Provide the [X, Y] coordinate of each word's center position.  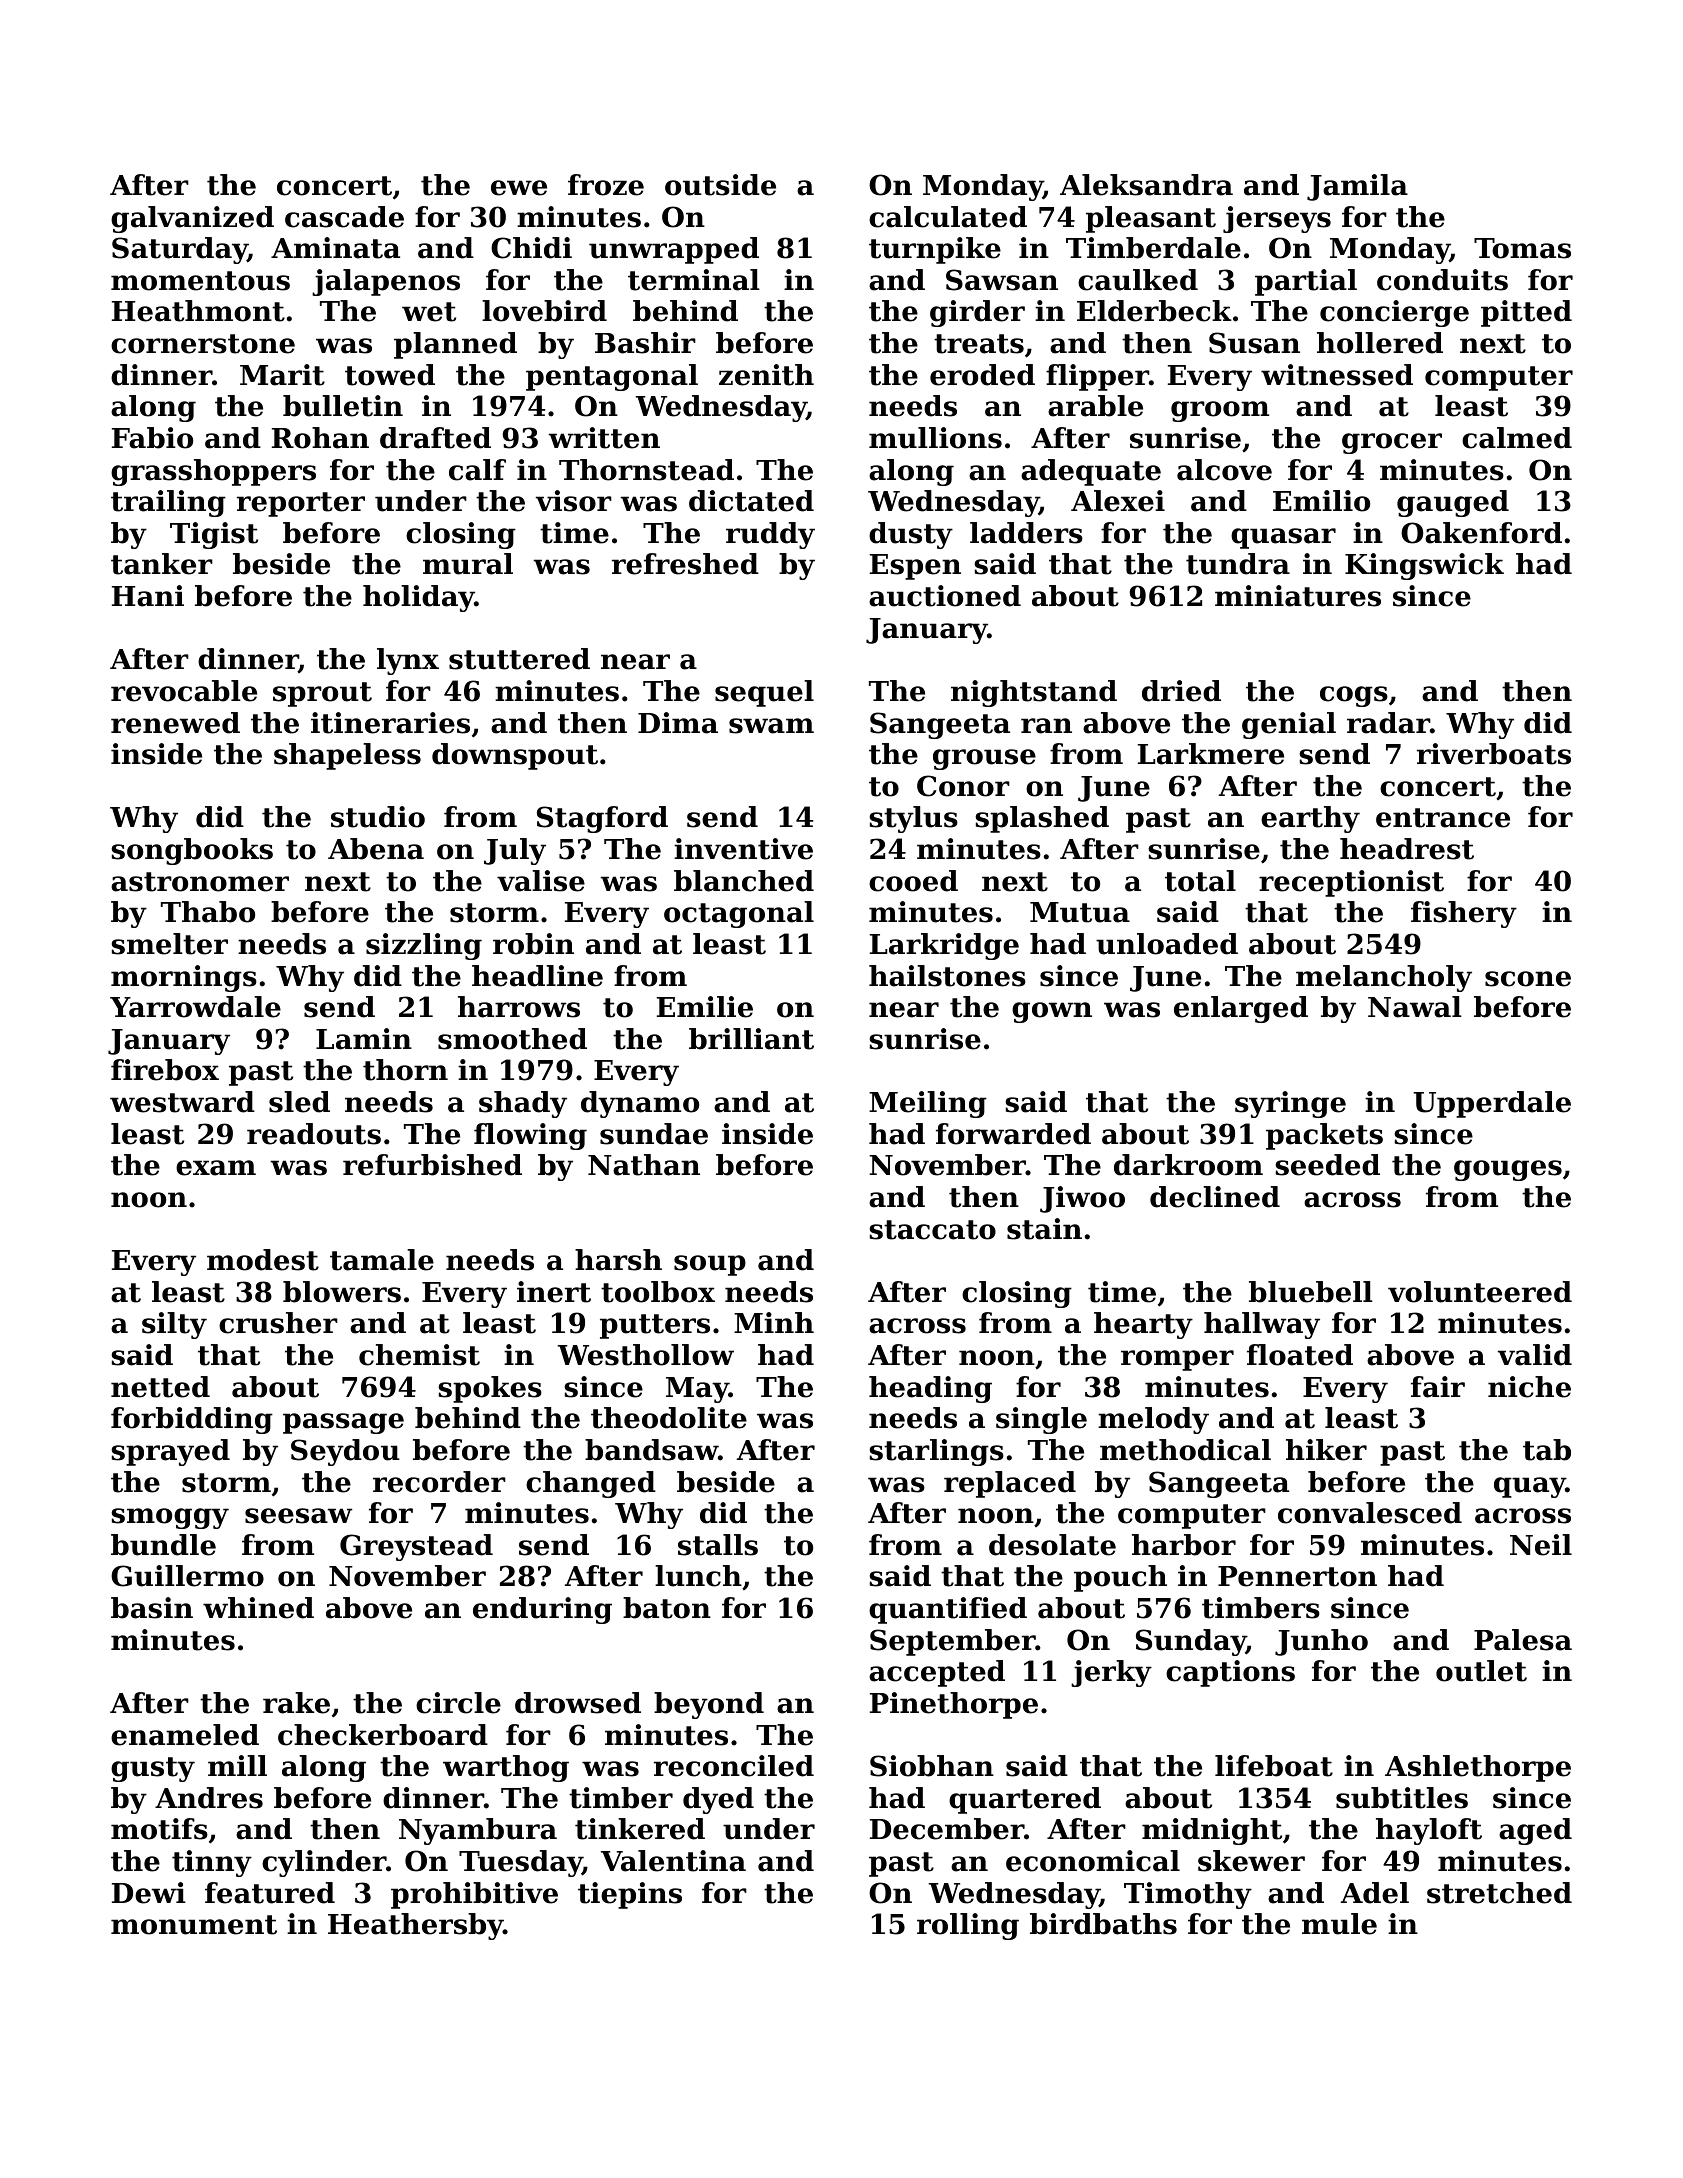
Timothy [1188, 1895]
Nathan [644, 1165]
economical [1093, 1861]
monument [194, 1925]
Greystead [416, 1547]
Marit [282, 375]
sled [299, 1102]
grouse [984, 759]
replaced [1010, 1484]
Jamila [1357, 187]
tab [1547, 1450]
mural [468, 564]
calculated [948, 217]
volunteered [1480, 1292]
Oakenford [1481, 533]
